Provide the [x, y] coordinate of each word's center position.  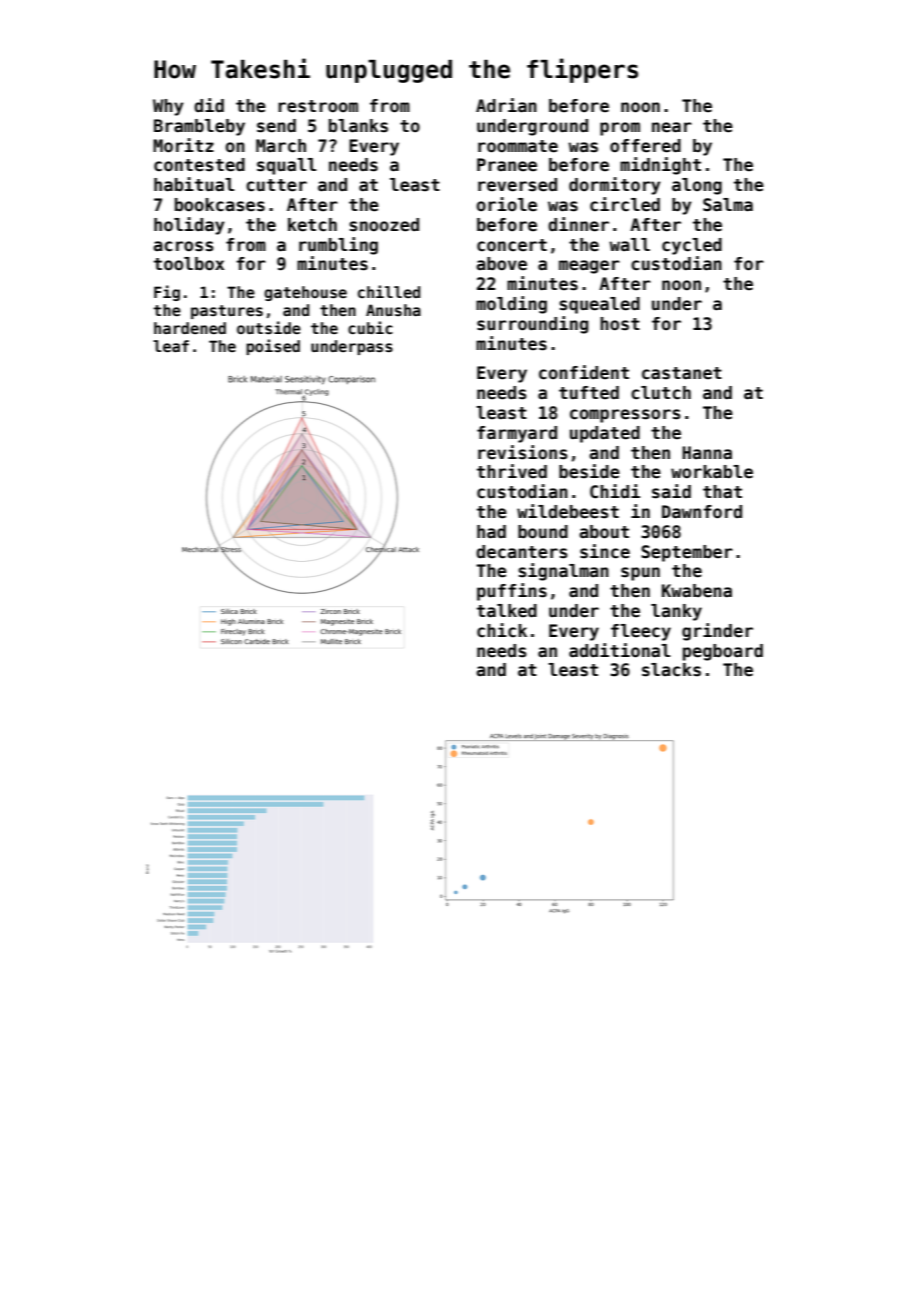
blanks [358, 126]
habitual [194, 184]
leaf [171, 346]
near [672, 127]
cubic [370, 327]
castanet [682, 373]
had [491, 532]
